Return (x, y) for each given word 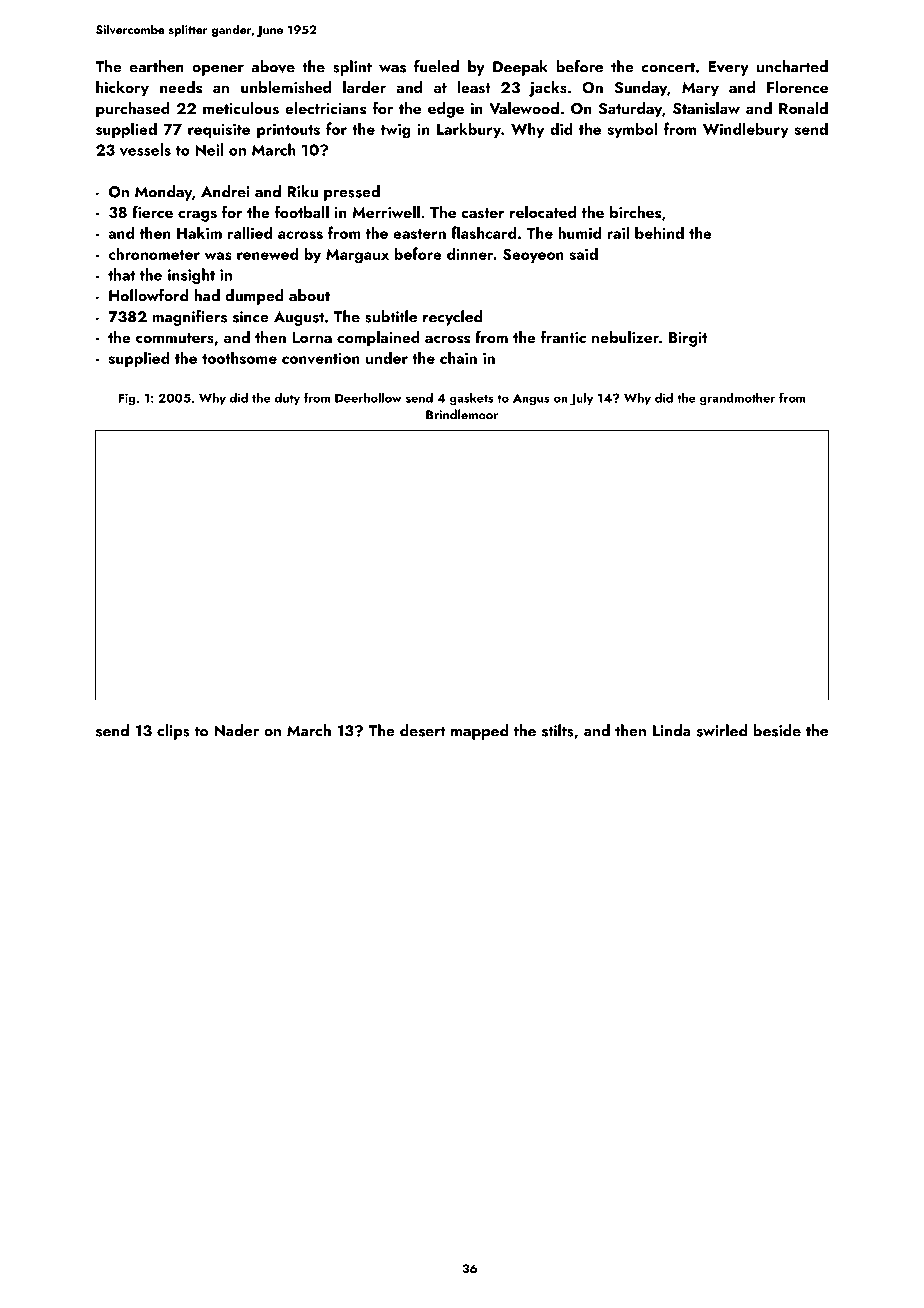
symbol (632, 130)
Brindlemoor (462, 414)
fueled (436, 66)
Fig (126, 399)
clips (173, 732)
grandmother (737, 398)
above (273, 66)
